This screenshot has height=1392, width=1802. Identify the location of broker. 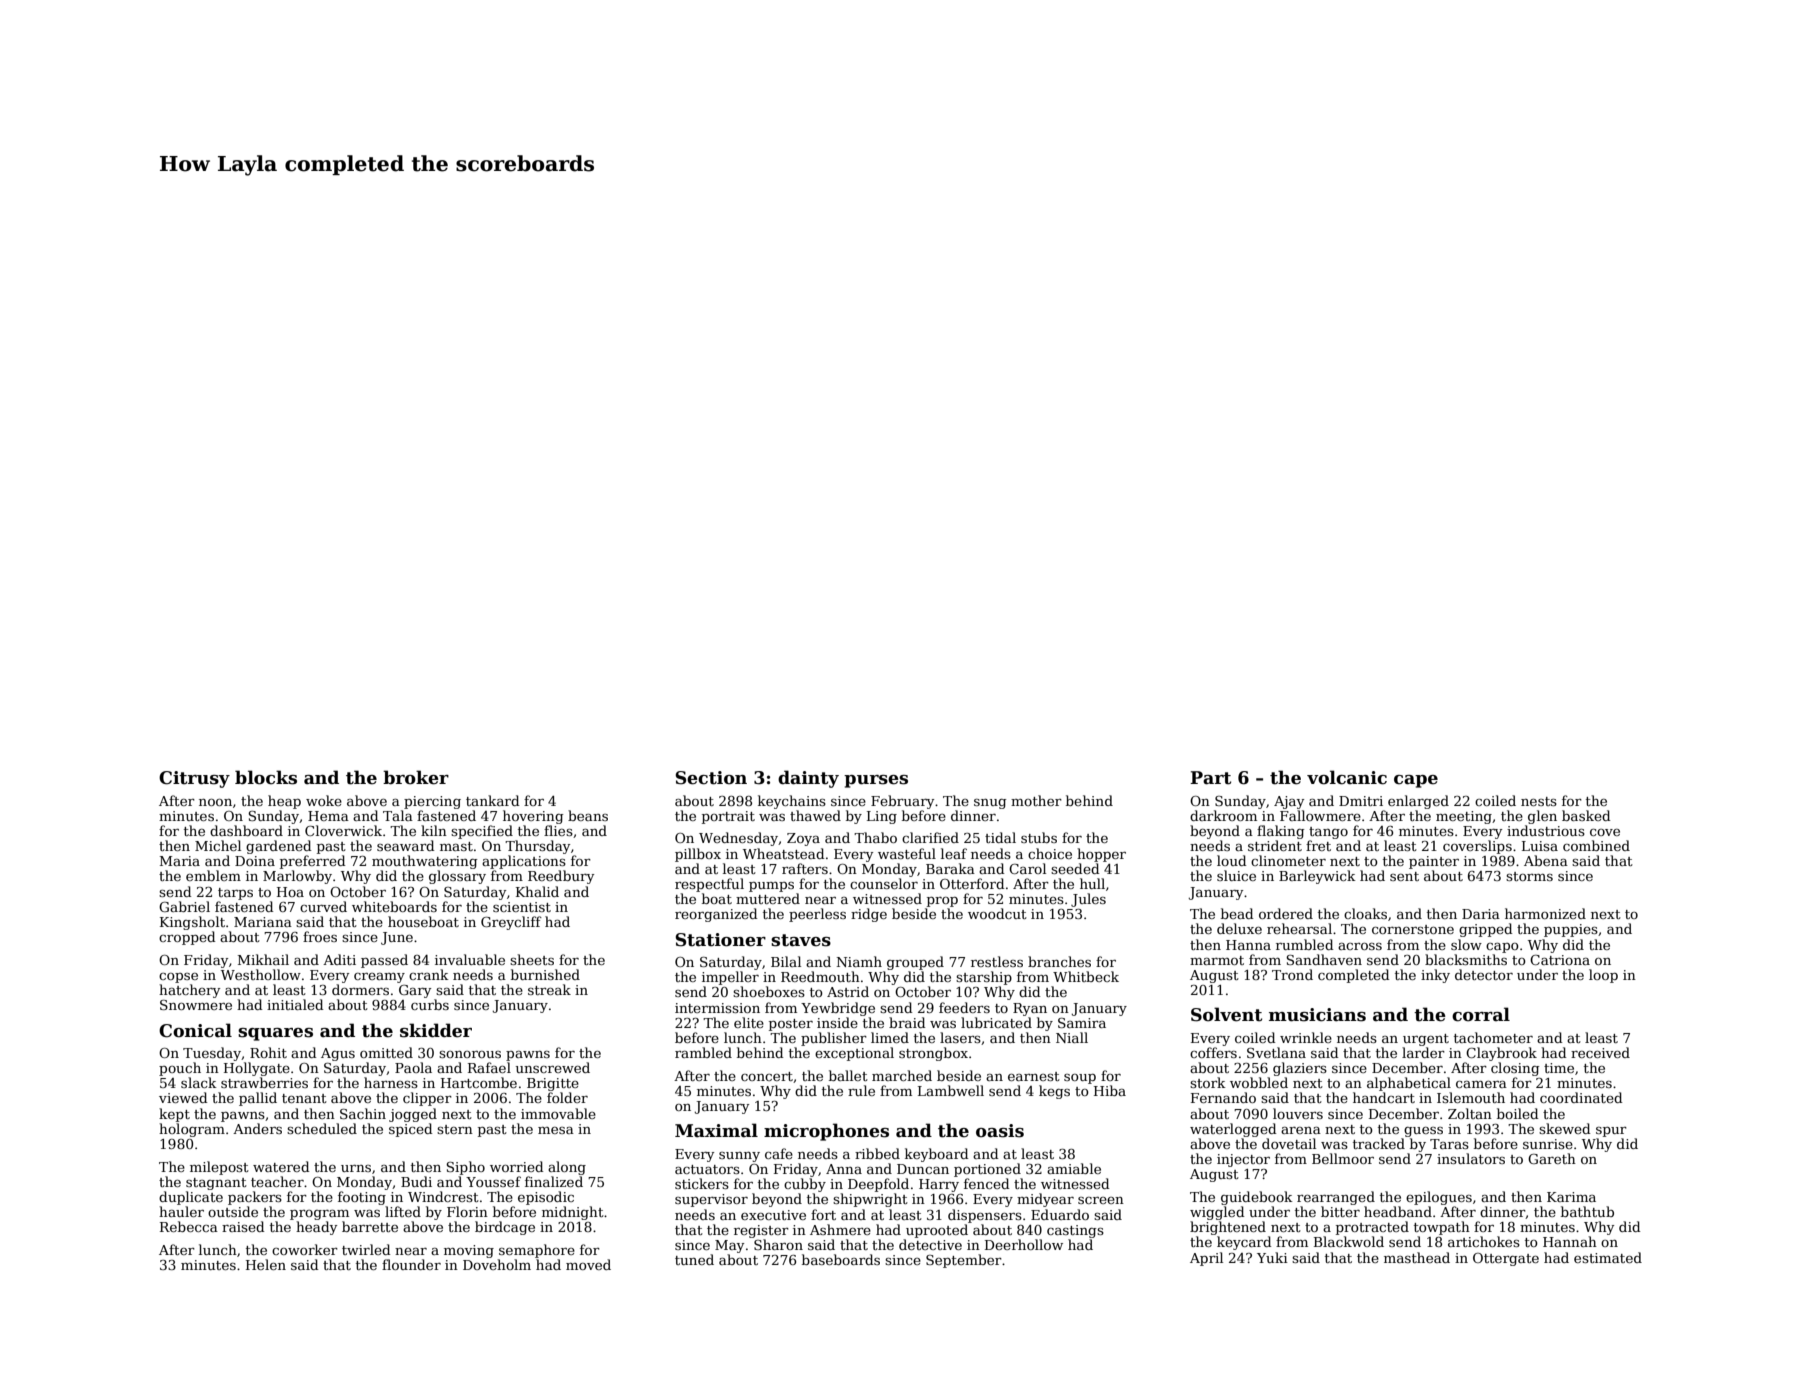
(416, 777).
